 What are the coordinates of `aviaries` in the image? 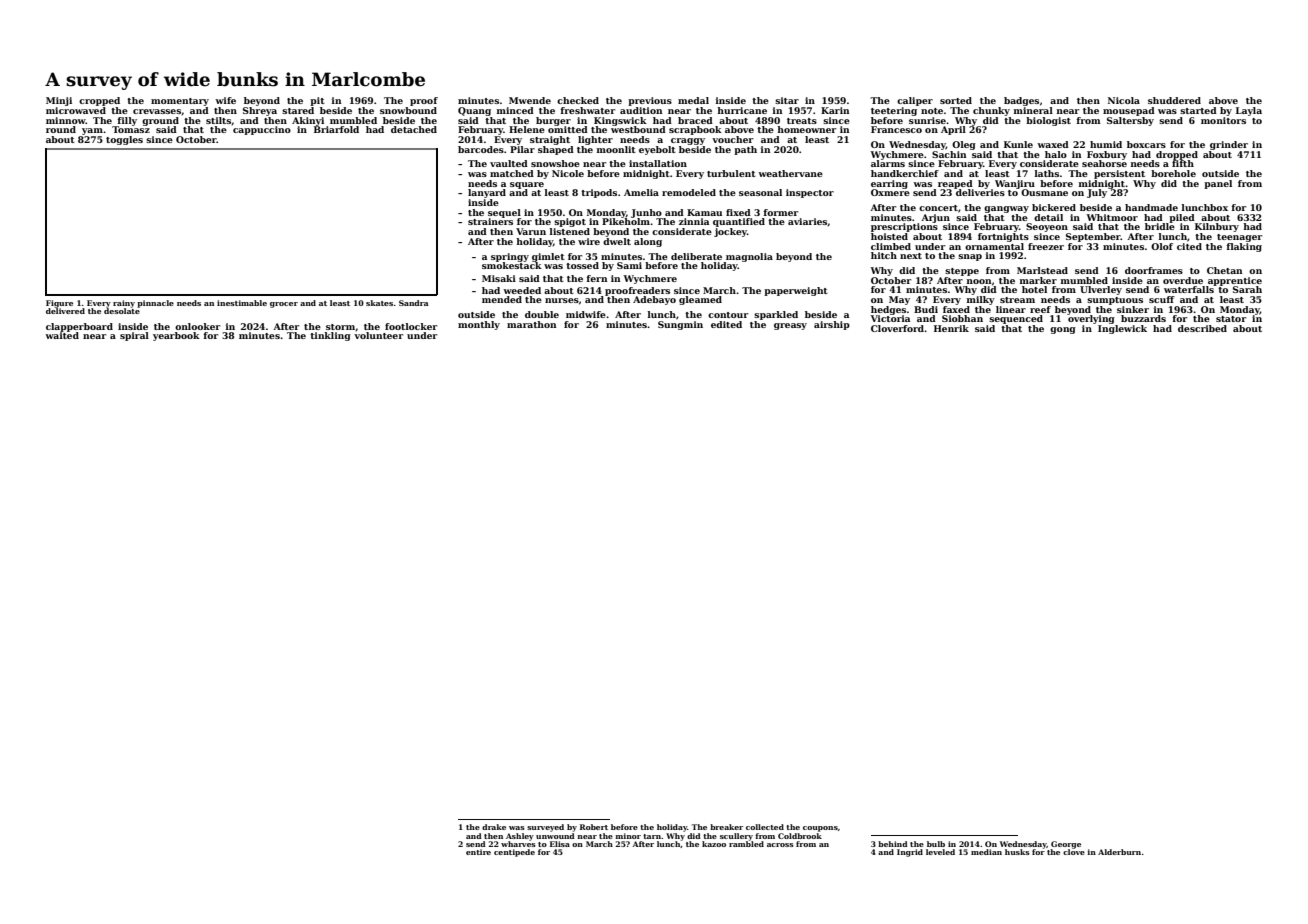 It's located at (808, 222).
